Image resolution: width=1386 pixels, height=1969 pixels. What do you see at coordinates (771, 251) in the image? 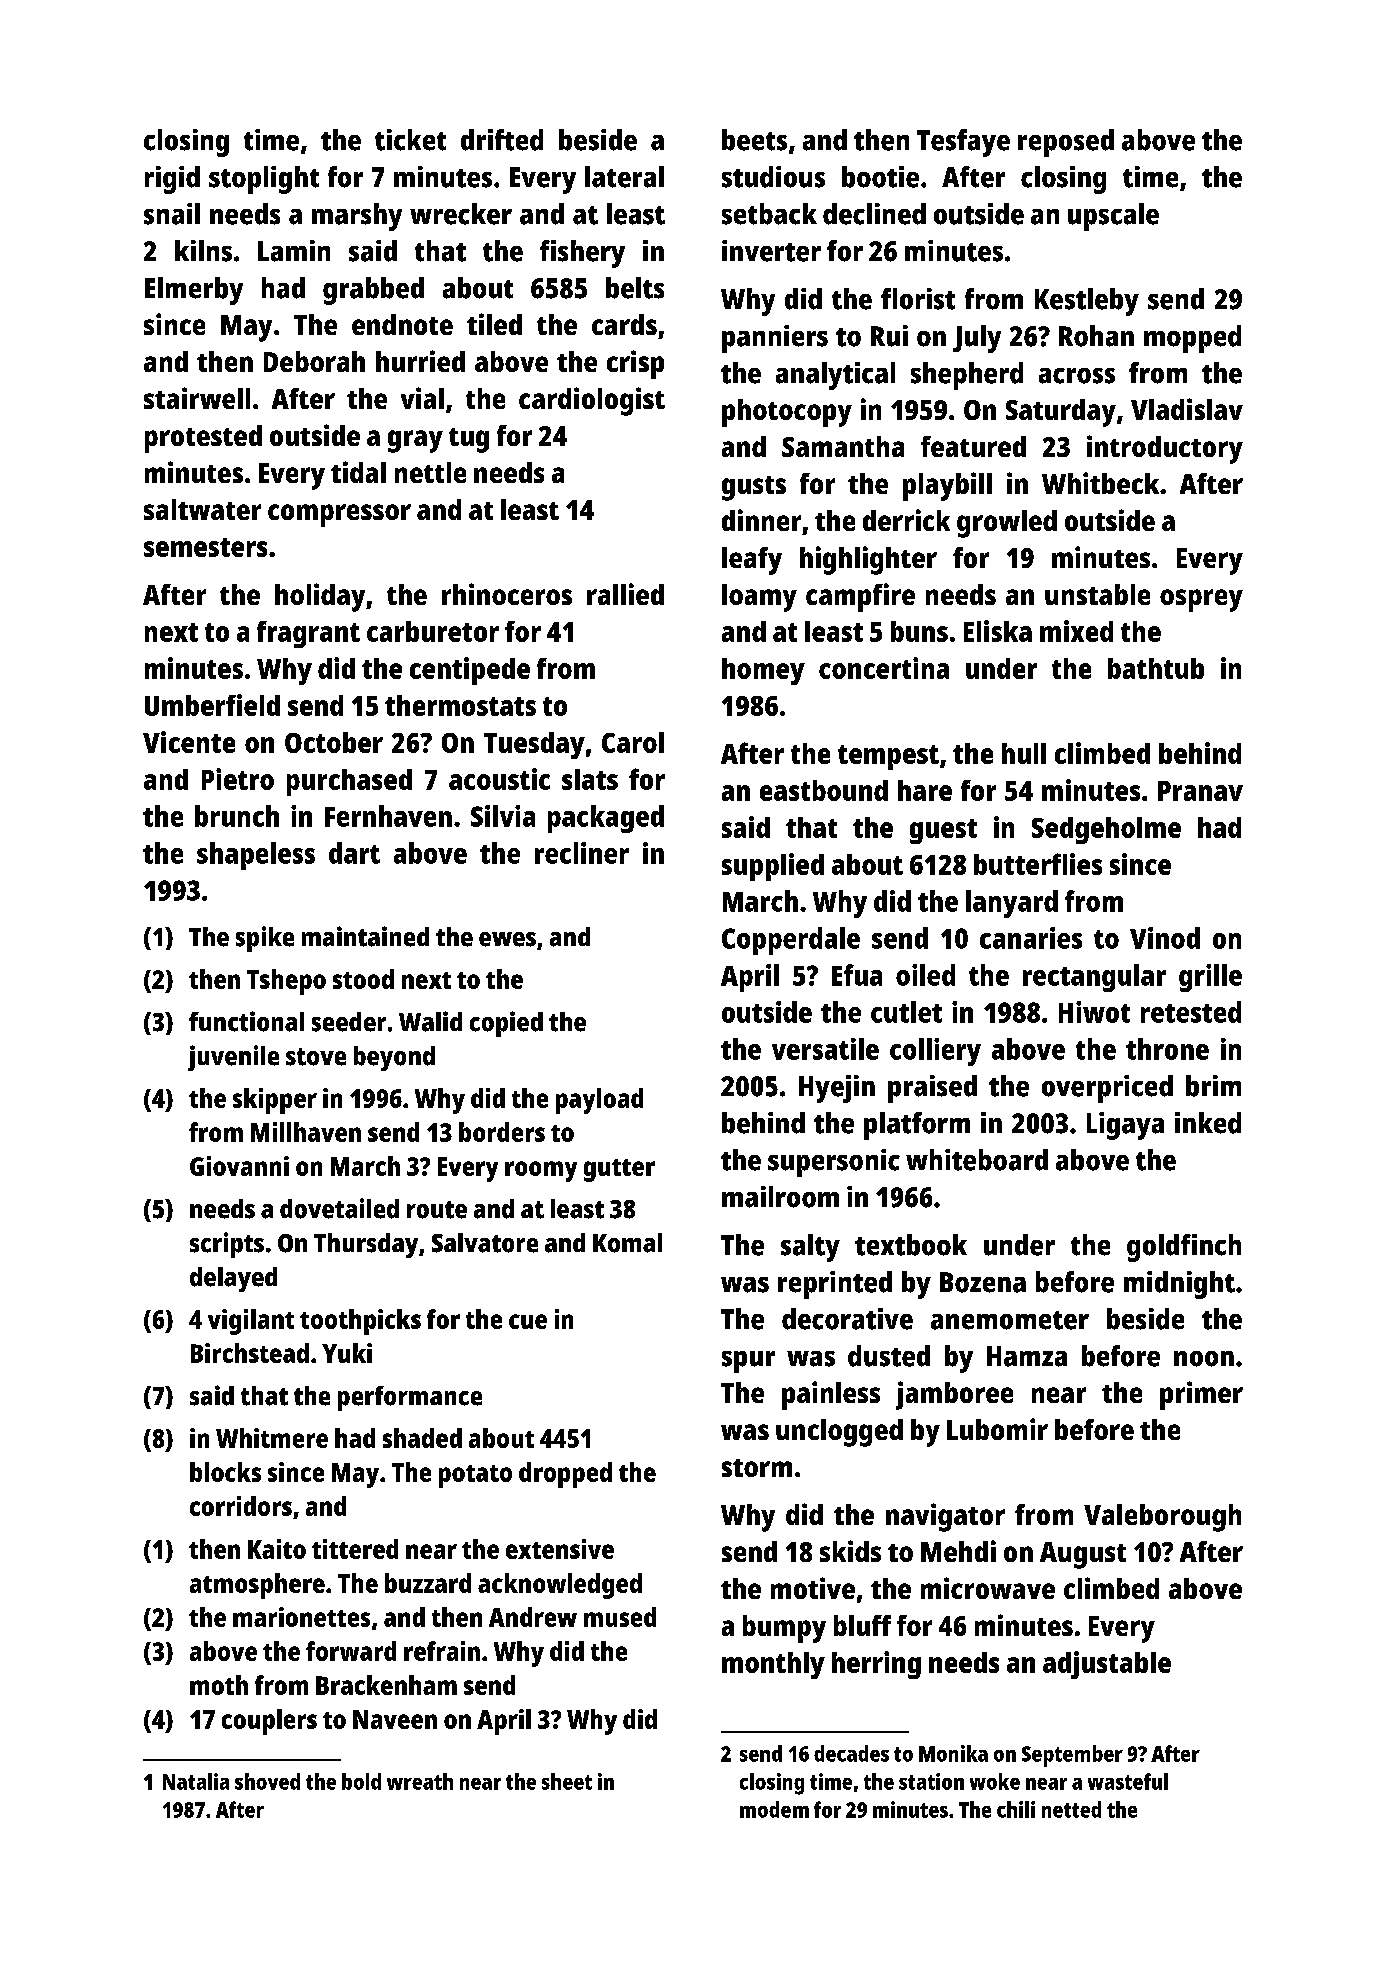
I see `inverter` at bounding box center [771, 251].
